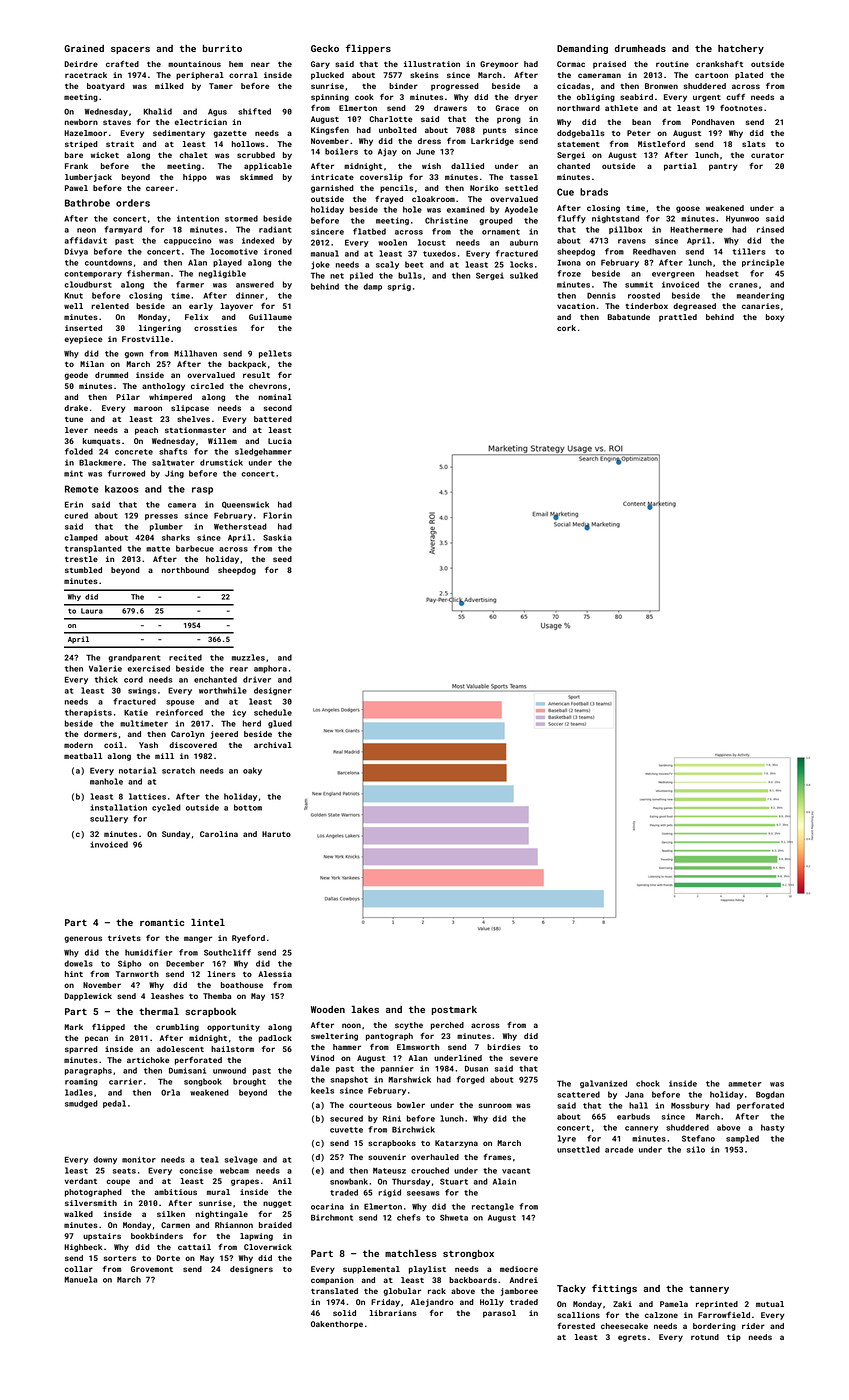 The image size is (849, 1400). I want to click on vacation, so click(576, 306).
